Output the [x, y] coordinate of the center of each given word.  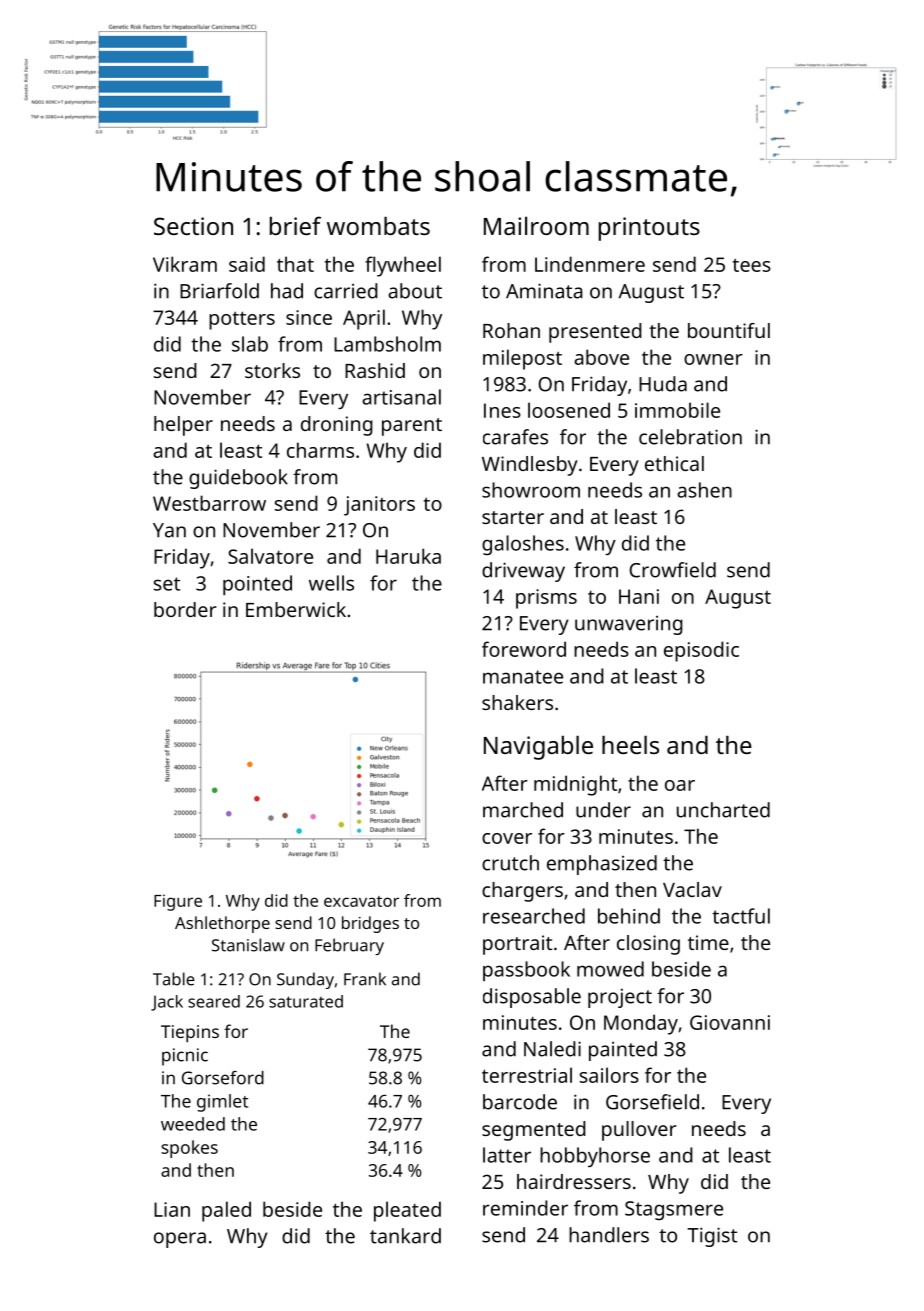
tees [752, 265]
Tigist [712, 1237]
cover [507, 838]
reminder [525, 1208]
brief [295, 225]
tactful [741, 916]
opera [180, 1240]
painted [623, 1051]
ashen [704, 490]
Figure [178, 902]
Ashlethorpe [222, 924]
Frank [365, 979]
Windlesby [530, 466]
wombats [378, 226]
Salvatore [270, 556]
